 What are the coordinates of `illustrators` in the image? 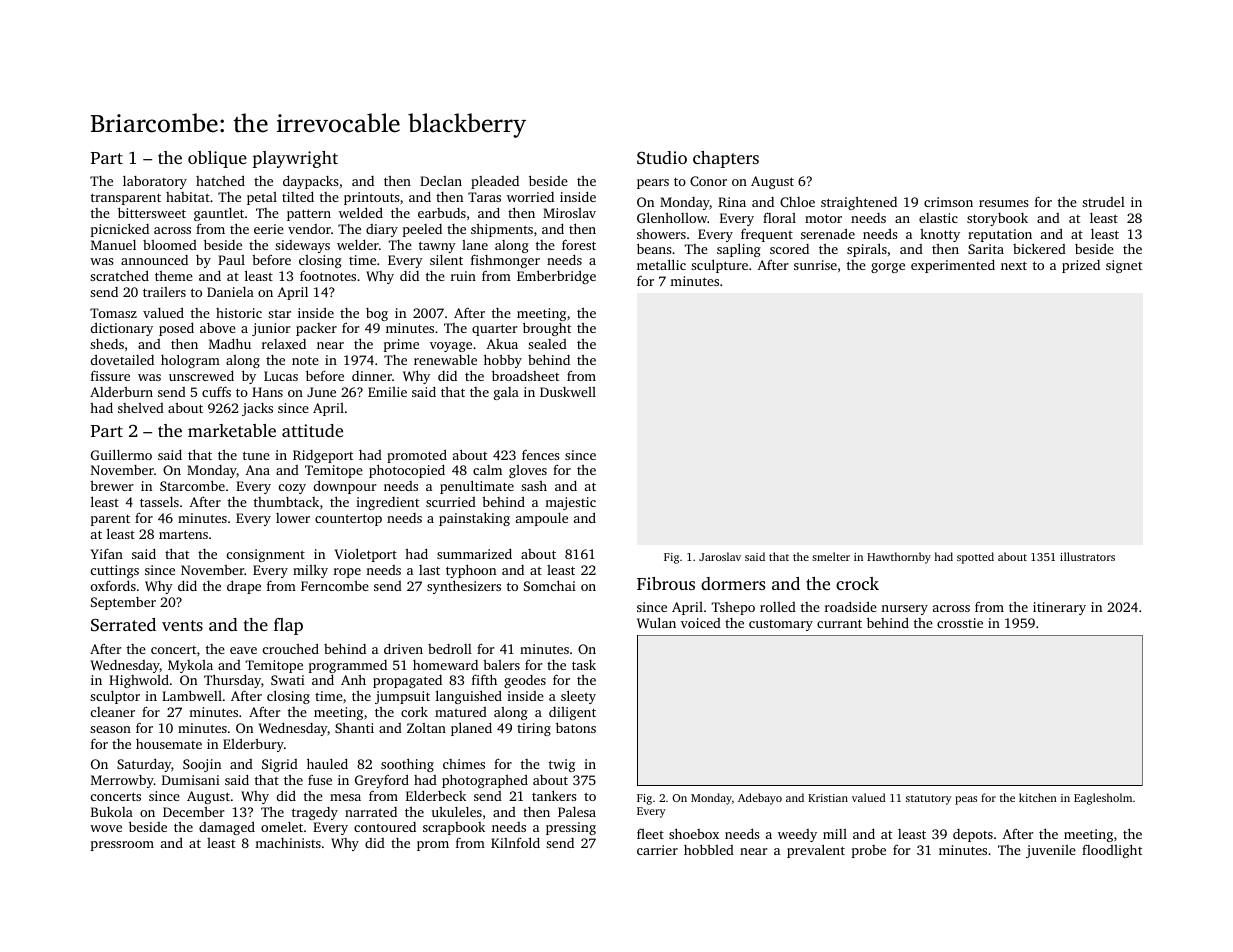 It's located at (1087, 556).
